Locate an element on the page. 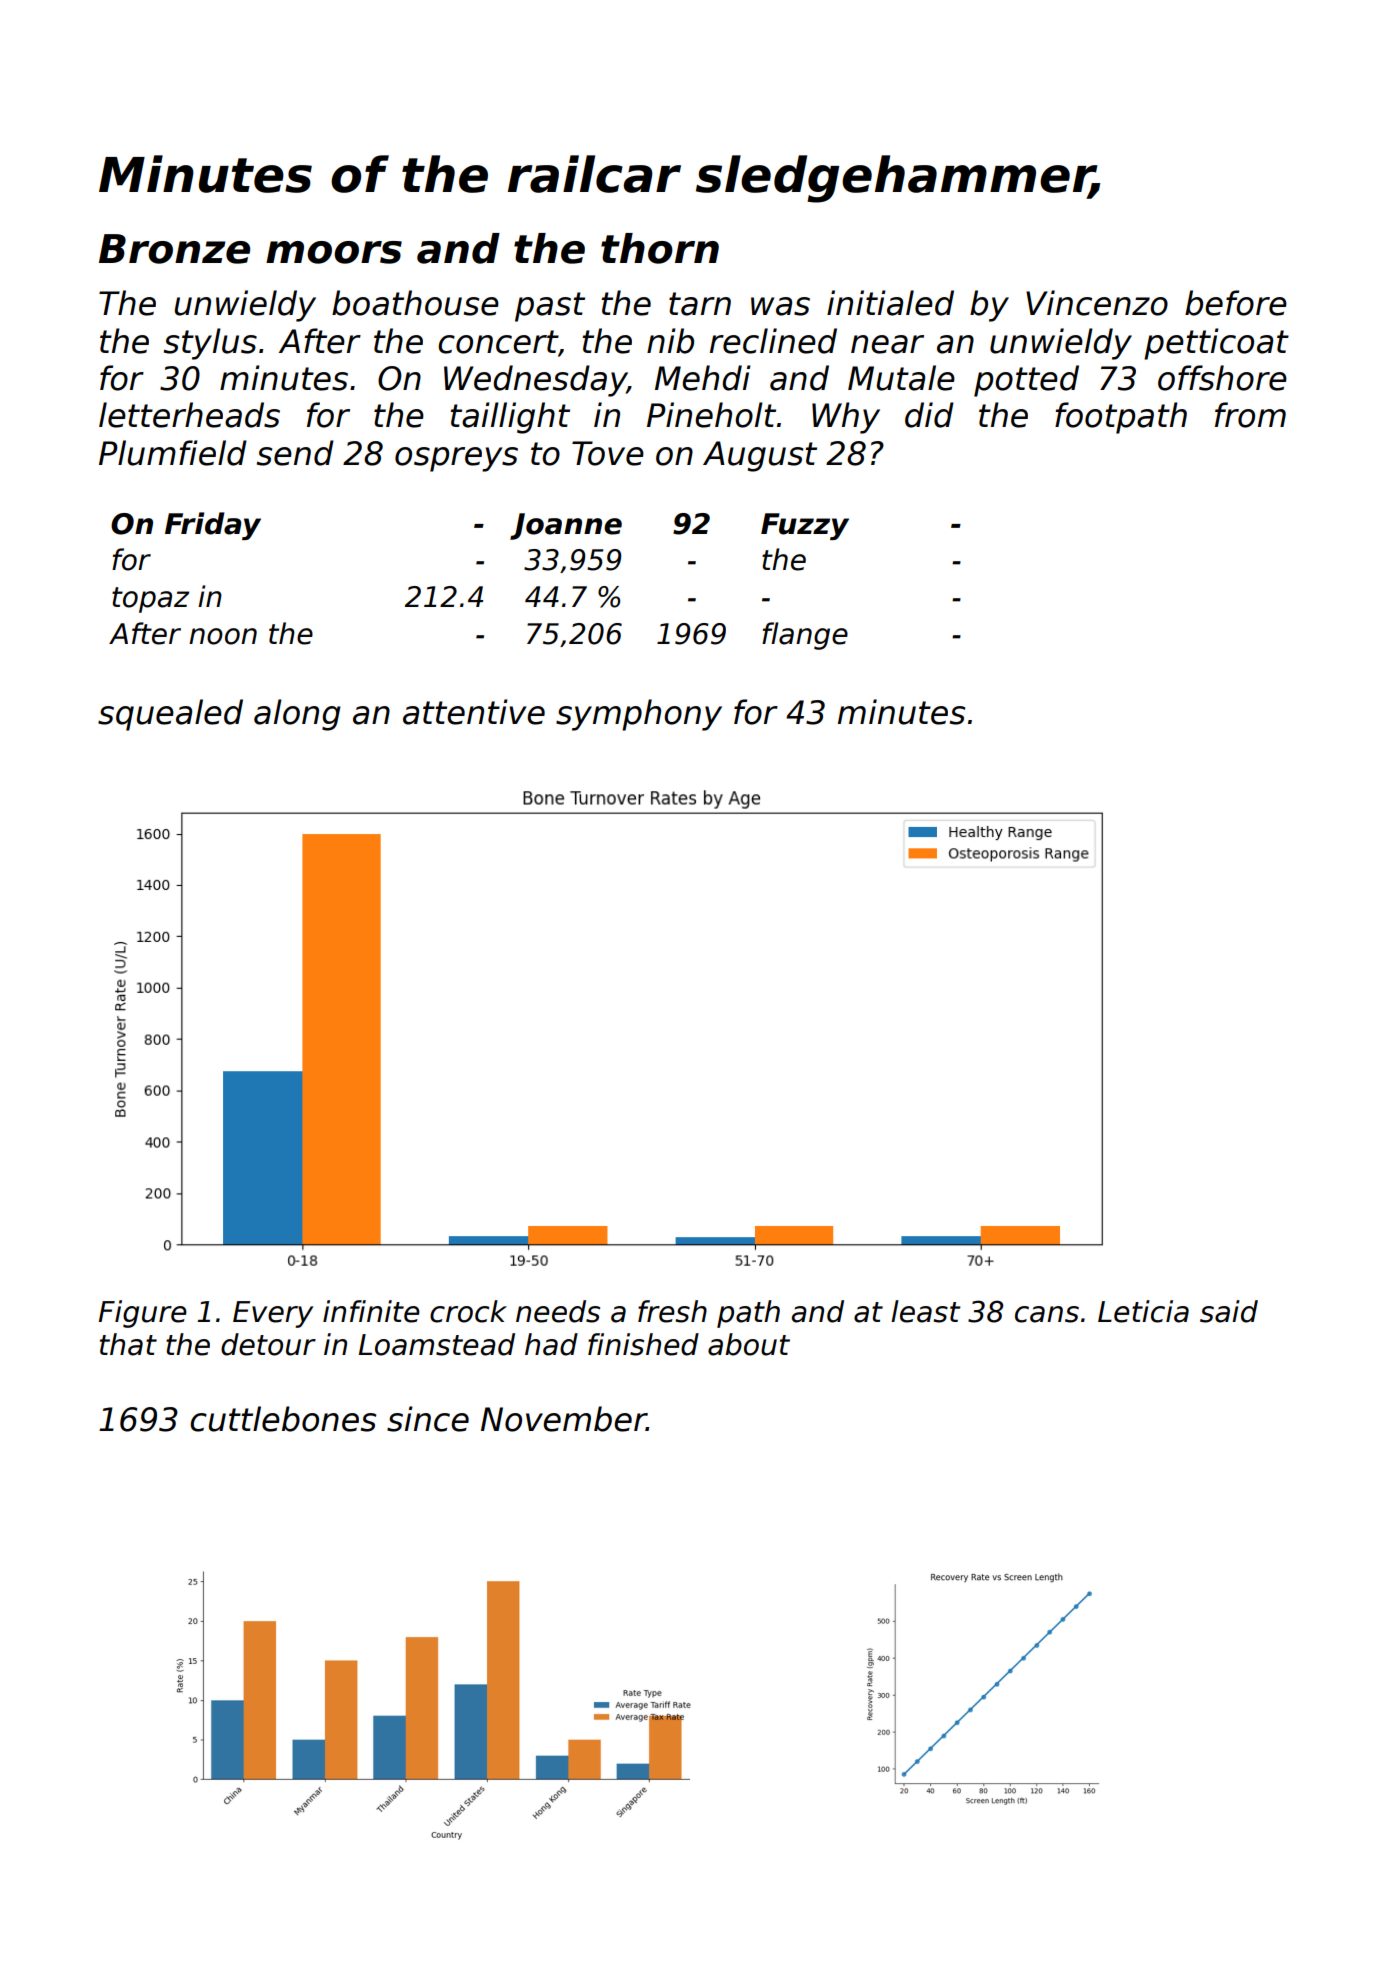 This image has height=1969, width=1386. that is located at coordinates (128, 1344).
